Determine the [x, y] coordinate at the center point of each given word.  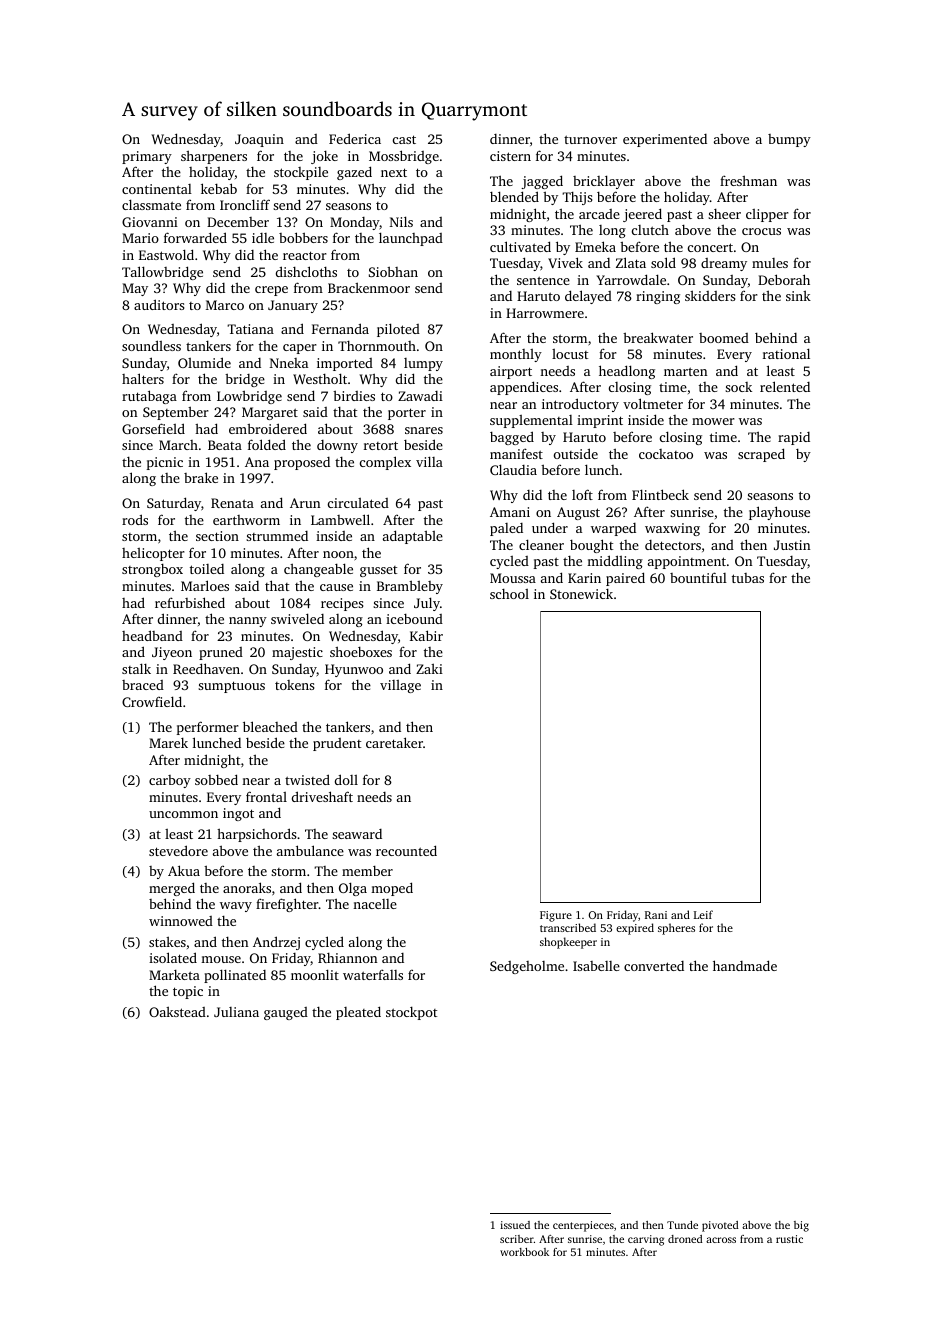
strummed [277, 536]
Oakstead [177, 1011]
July [427, 604]
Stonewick [581, 594]
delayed [588, 297]
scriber [517, 1239]
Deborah [784, 279]
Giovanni [150, 222]
